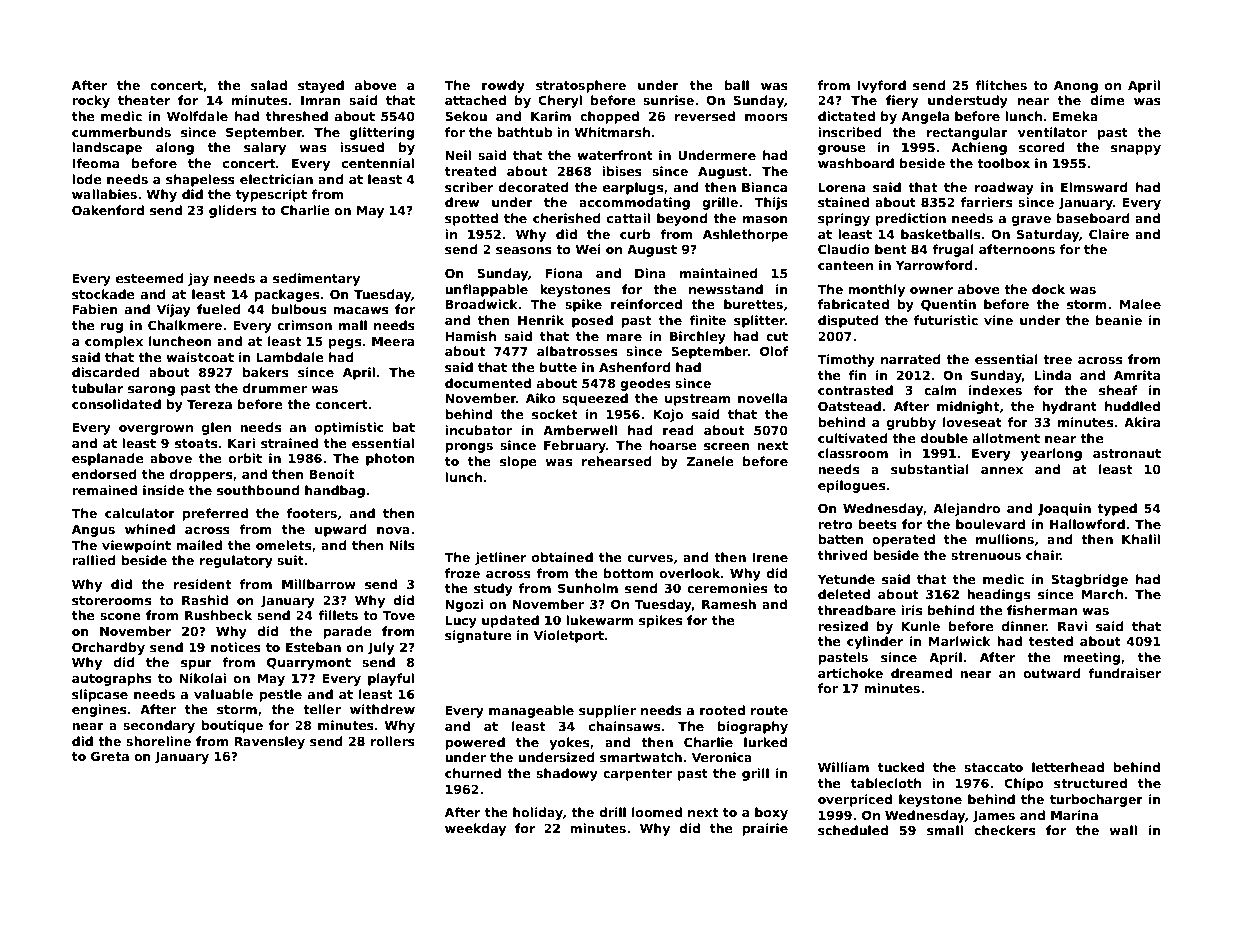 The height and width of the page is (952, 1233). Describe the element at coordinates (609, 117) in the page. I see `chopped` at that location.
